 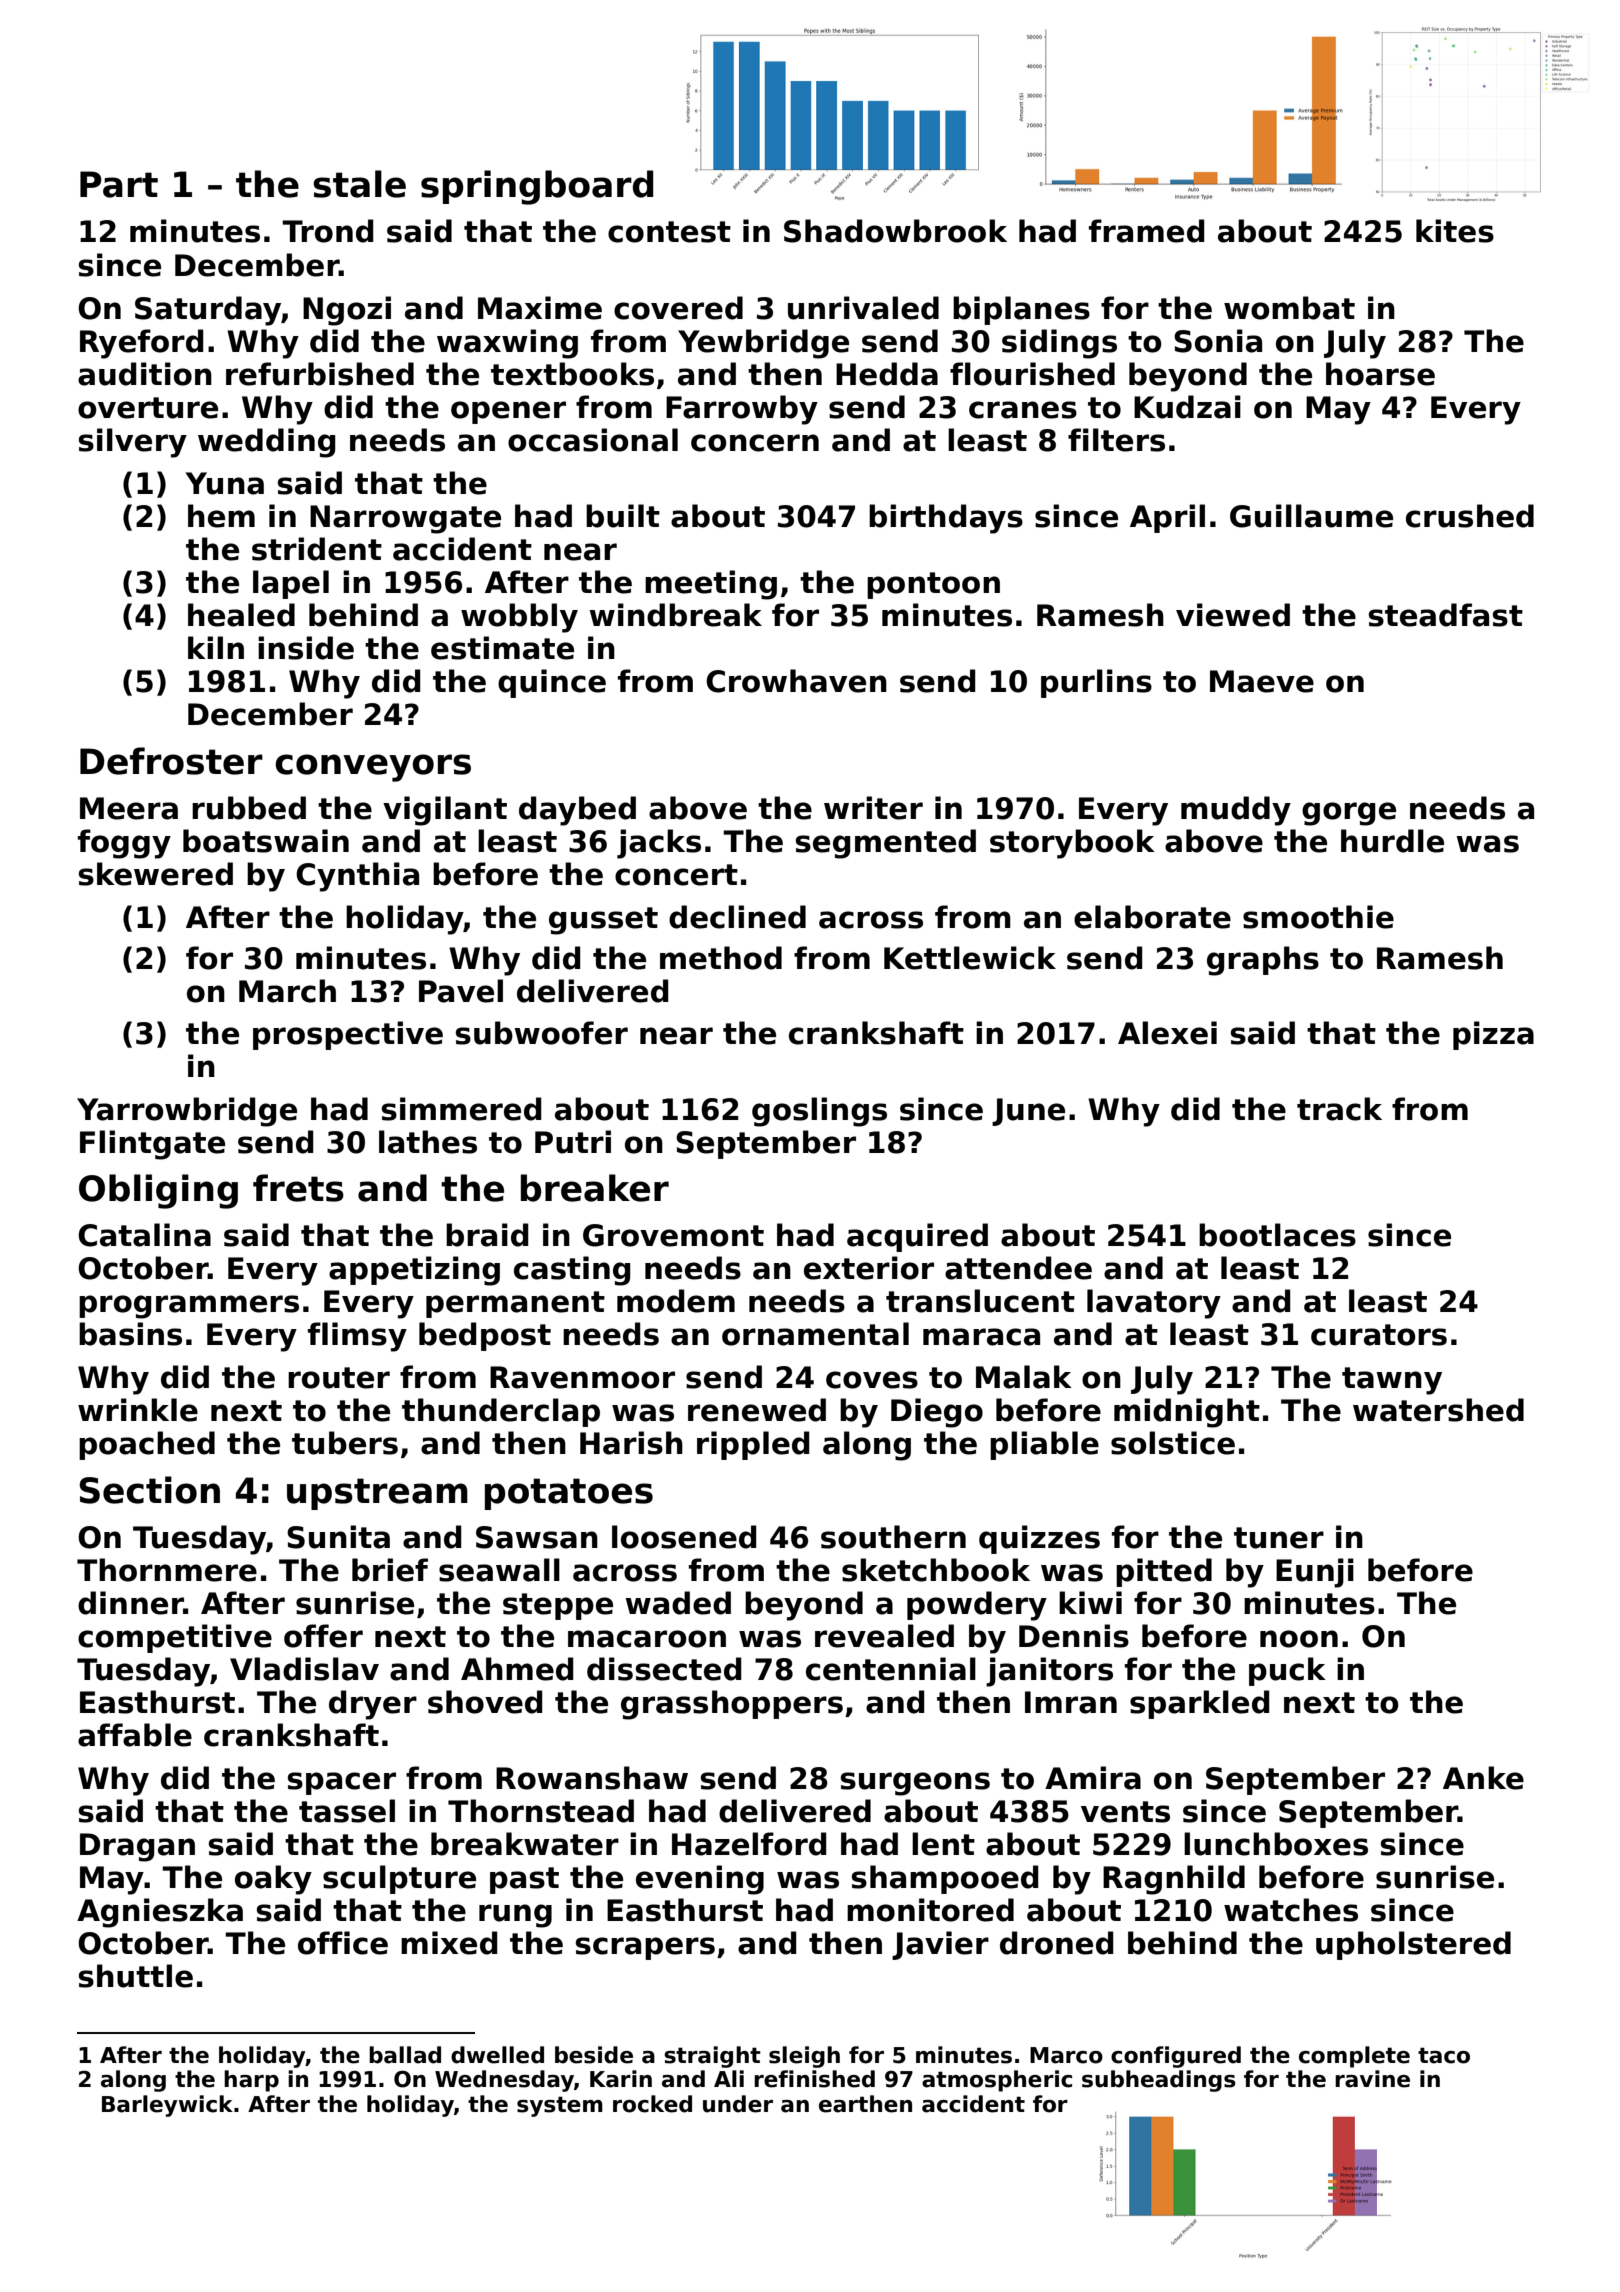 What do you see at coordinates (241, 615) in the document?
I see `healed` at bounding box center [241, 615].
